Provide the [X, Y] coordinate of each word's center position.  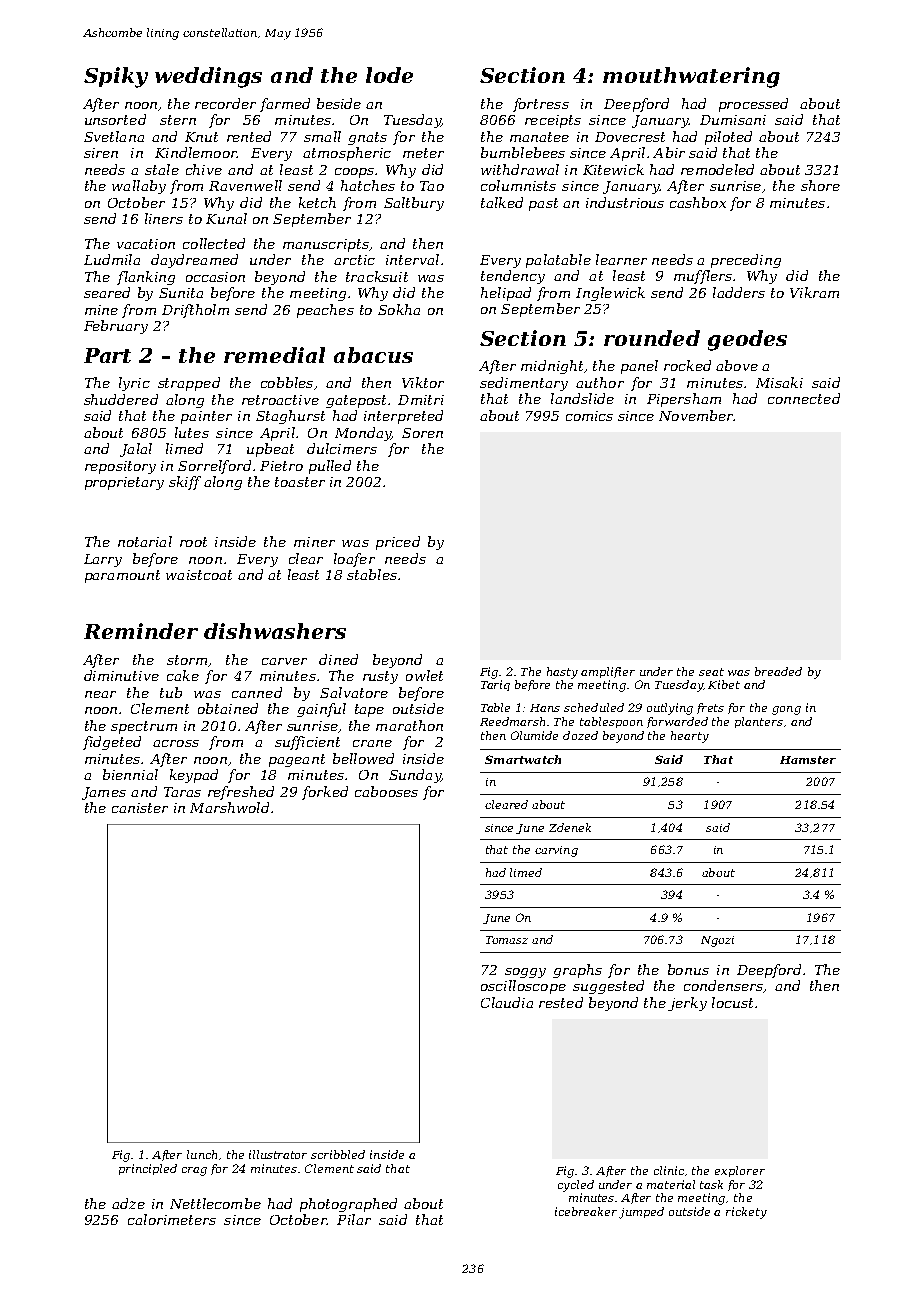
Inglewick [610, 294]
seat [711, 672]
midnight [552, 367]
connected [804, 398]
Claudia [507, 1002]
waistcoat [199, 575]
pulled [330, 467]
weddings [208, 77]
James [104, 793]
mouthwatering [691, 77]
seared [107, 292]
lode [389, 75]
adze [128, 1203]
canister [140, 808]
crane [372, 743]
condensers [723, 985]
